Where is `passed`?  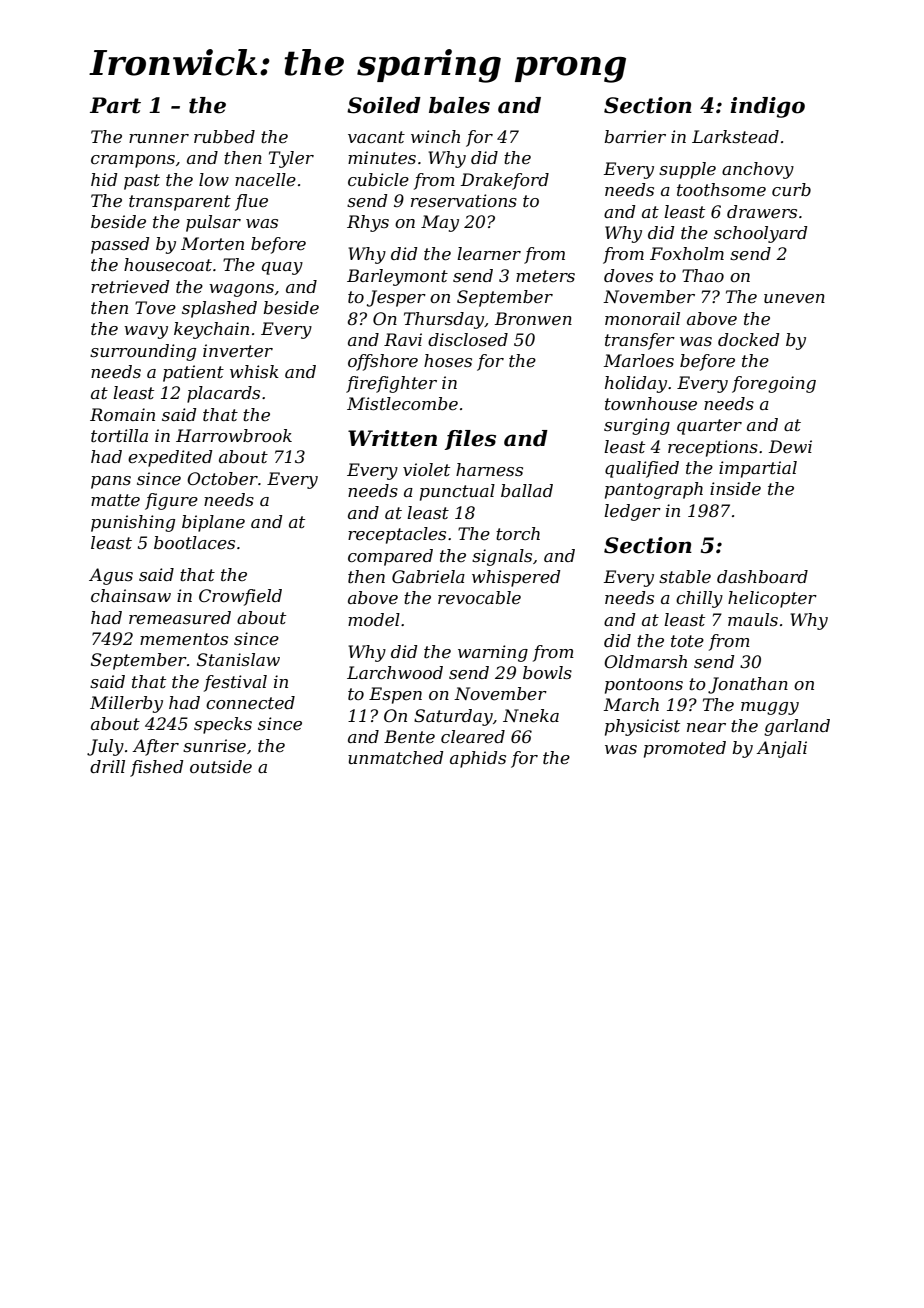
passed is located at coordinates (120, 245).
